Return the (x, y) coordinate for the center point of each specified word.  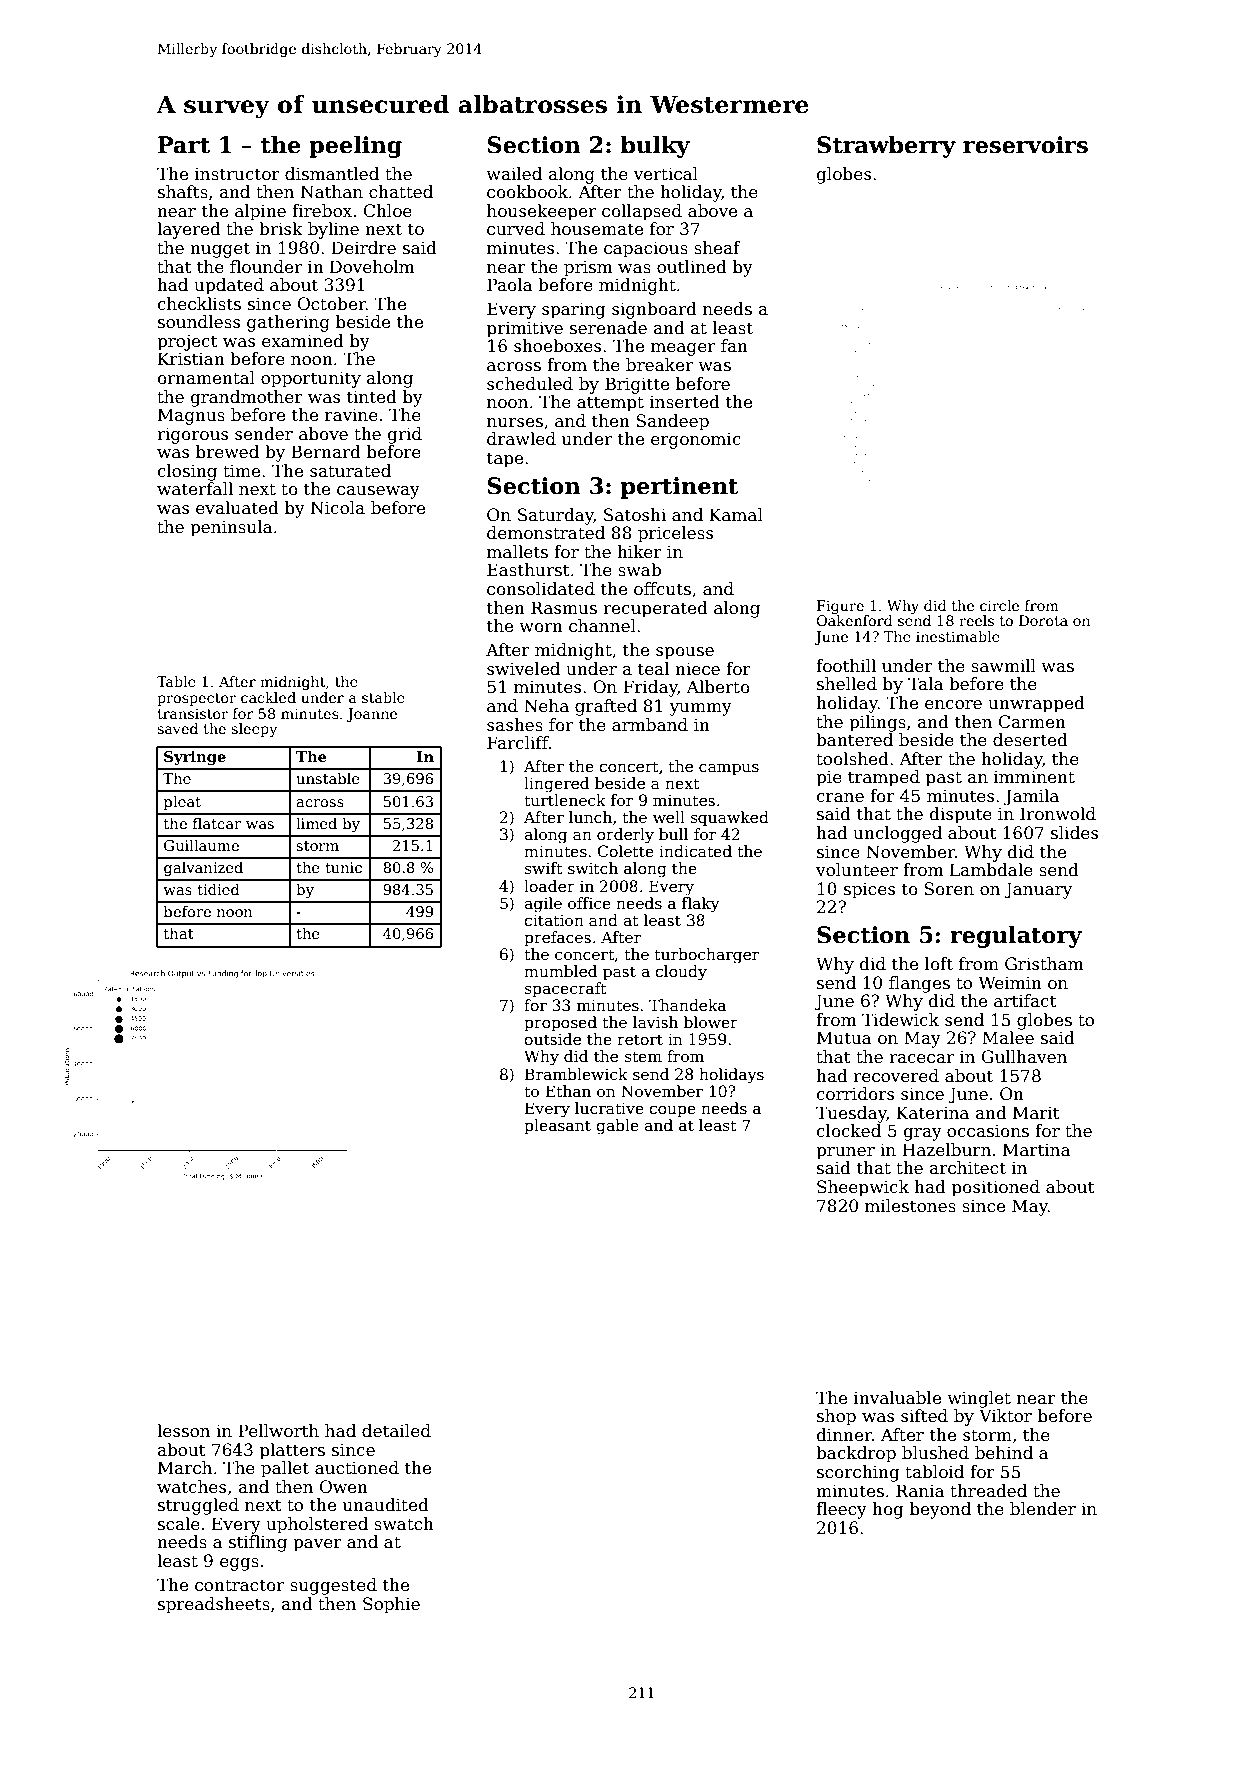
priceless (675, 534)
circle (999, 605)
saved (177, 728)
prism (588, 268)
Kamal (736, 515)
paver (317, 1545)
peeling (355, 147)
